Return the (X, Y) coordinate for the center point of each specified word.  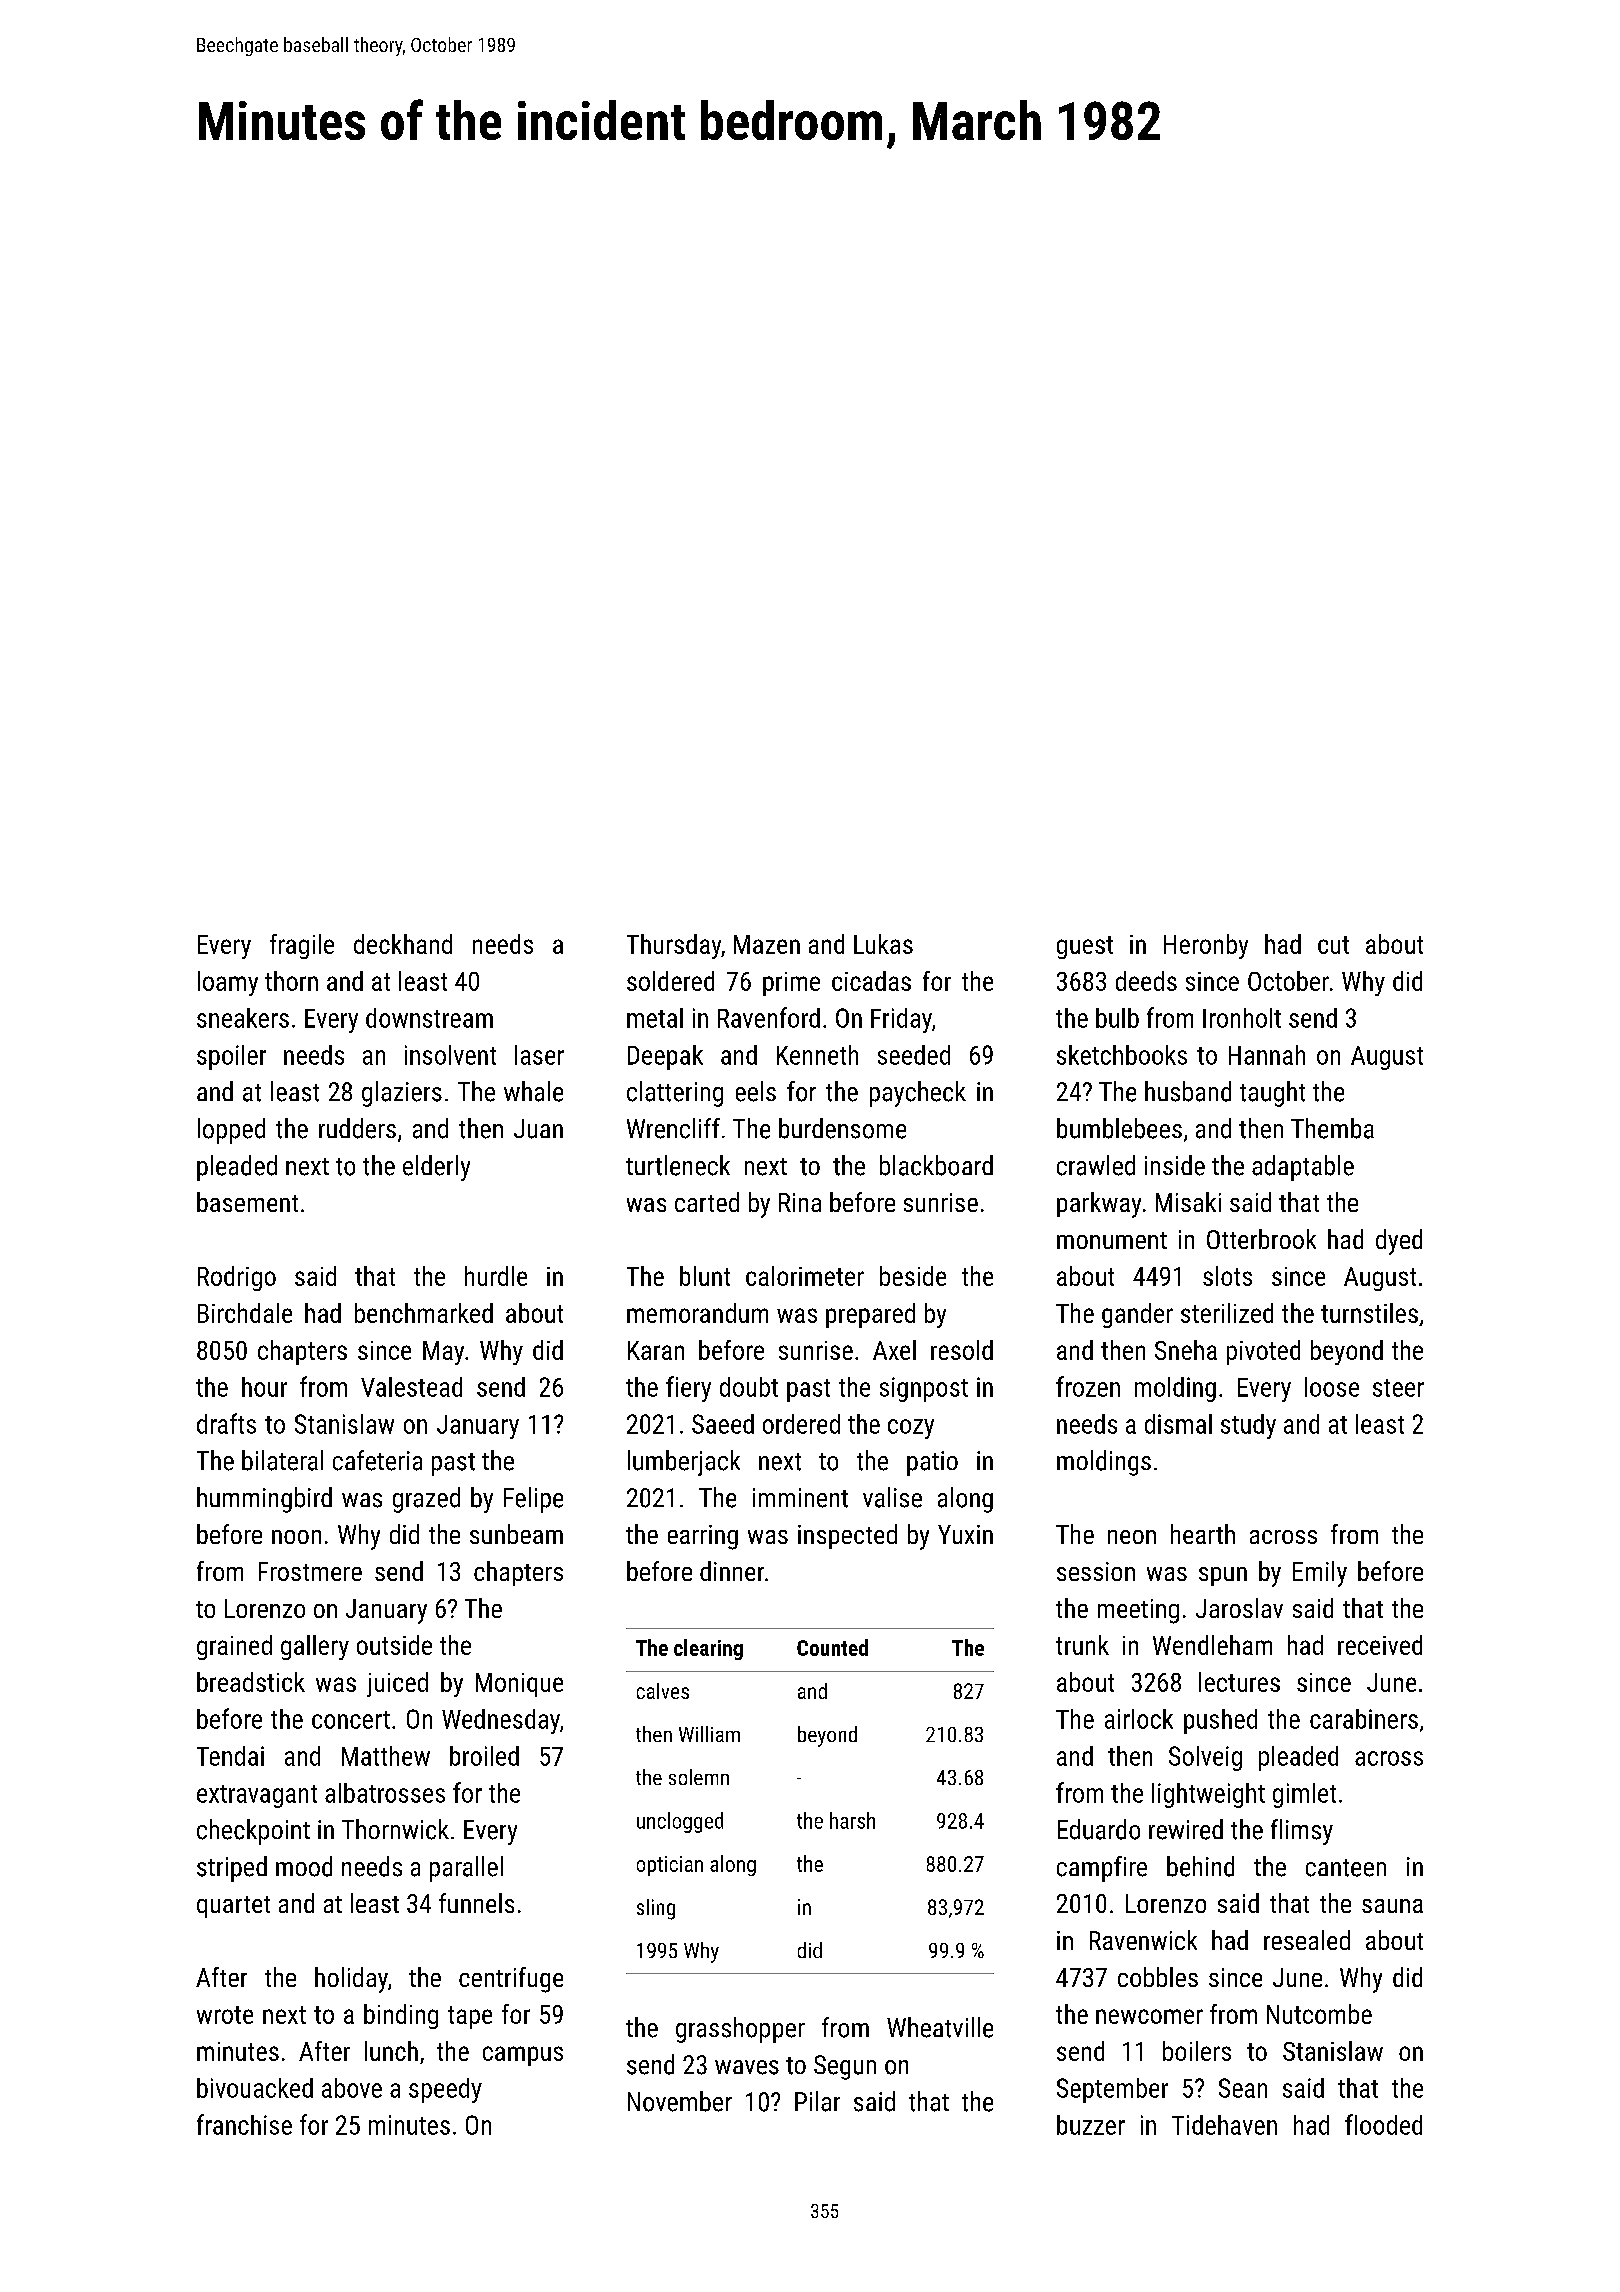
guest (1085, 947)
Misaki (1188, 1202)
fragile (302, 946)
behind (1200, 1866)
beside (913, 1276)
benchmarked (424, 1313)
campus (523, 2056)
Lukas (883, 944)
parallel (466, 1869)
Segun (845, 2067)
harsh (852, 1820)
